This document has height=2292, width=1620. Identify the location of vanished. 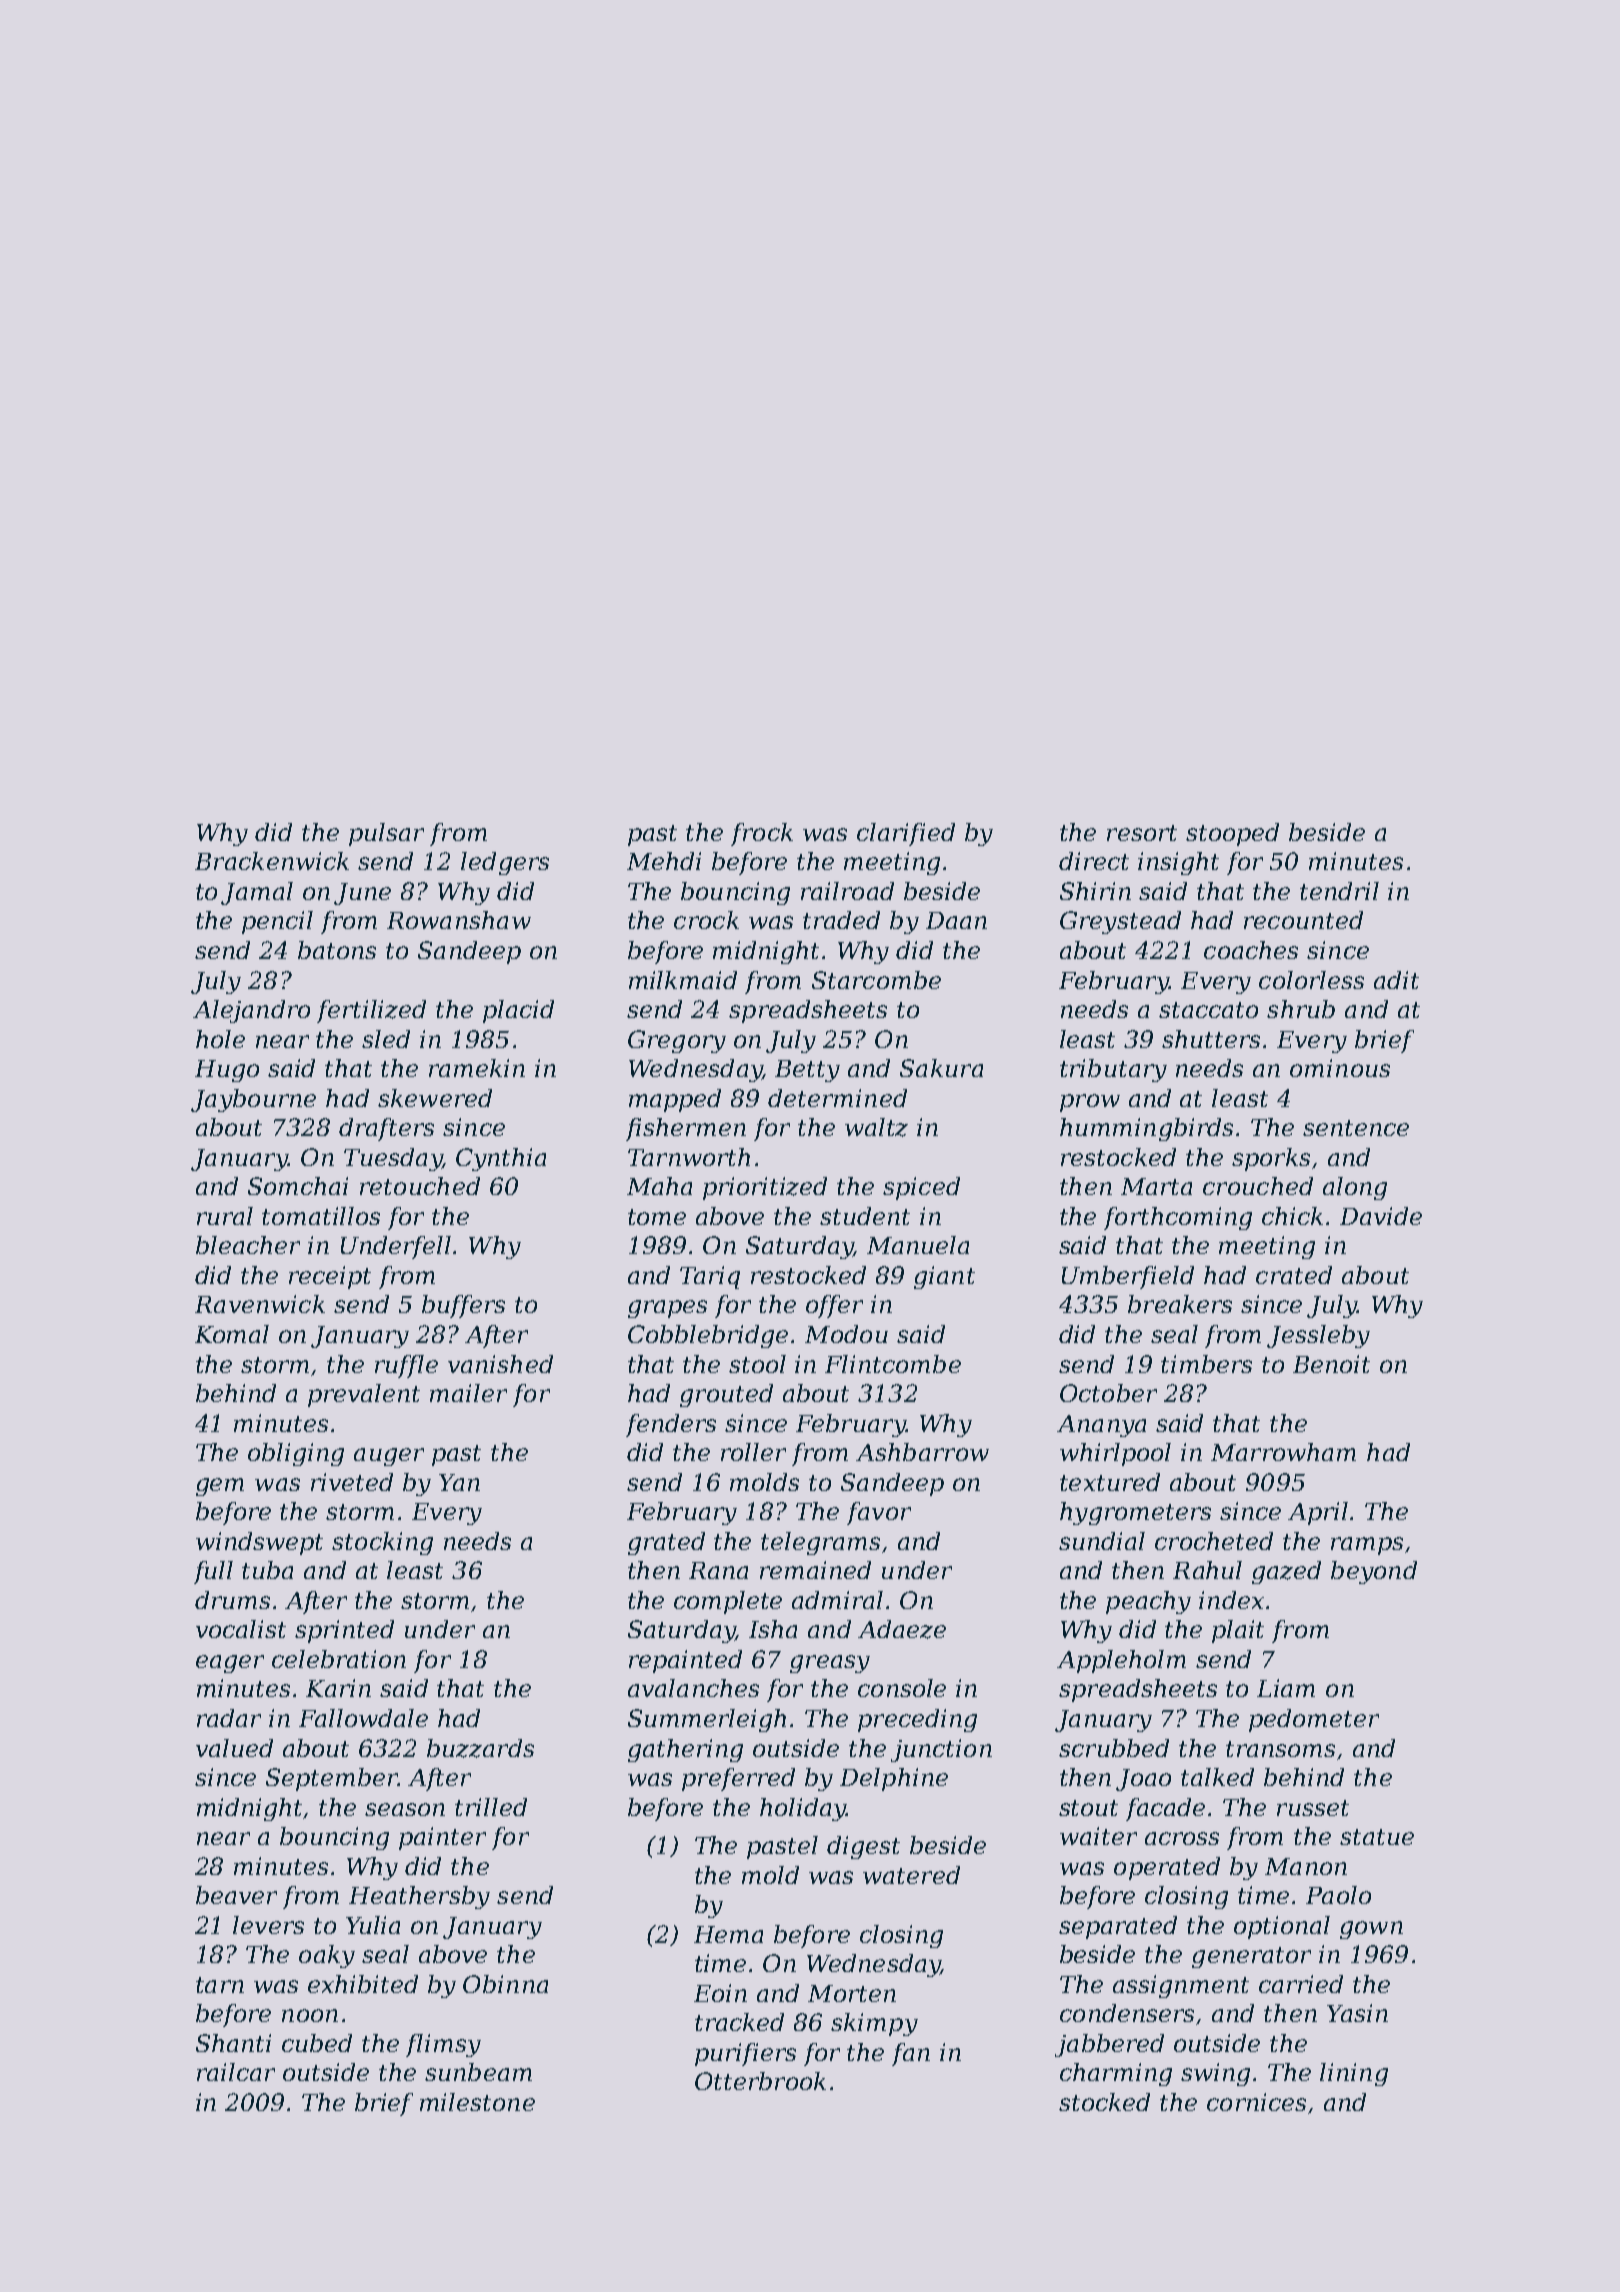
(500, 1364).
